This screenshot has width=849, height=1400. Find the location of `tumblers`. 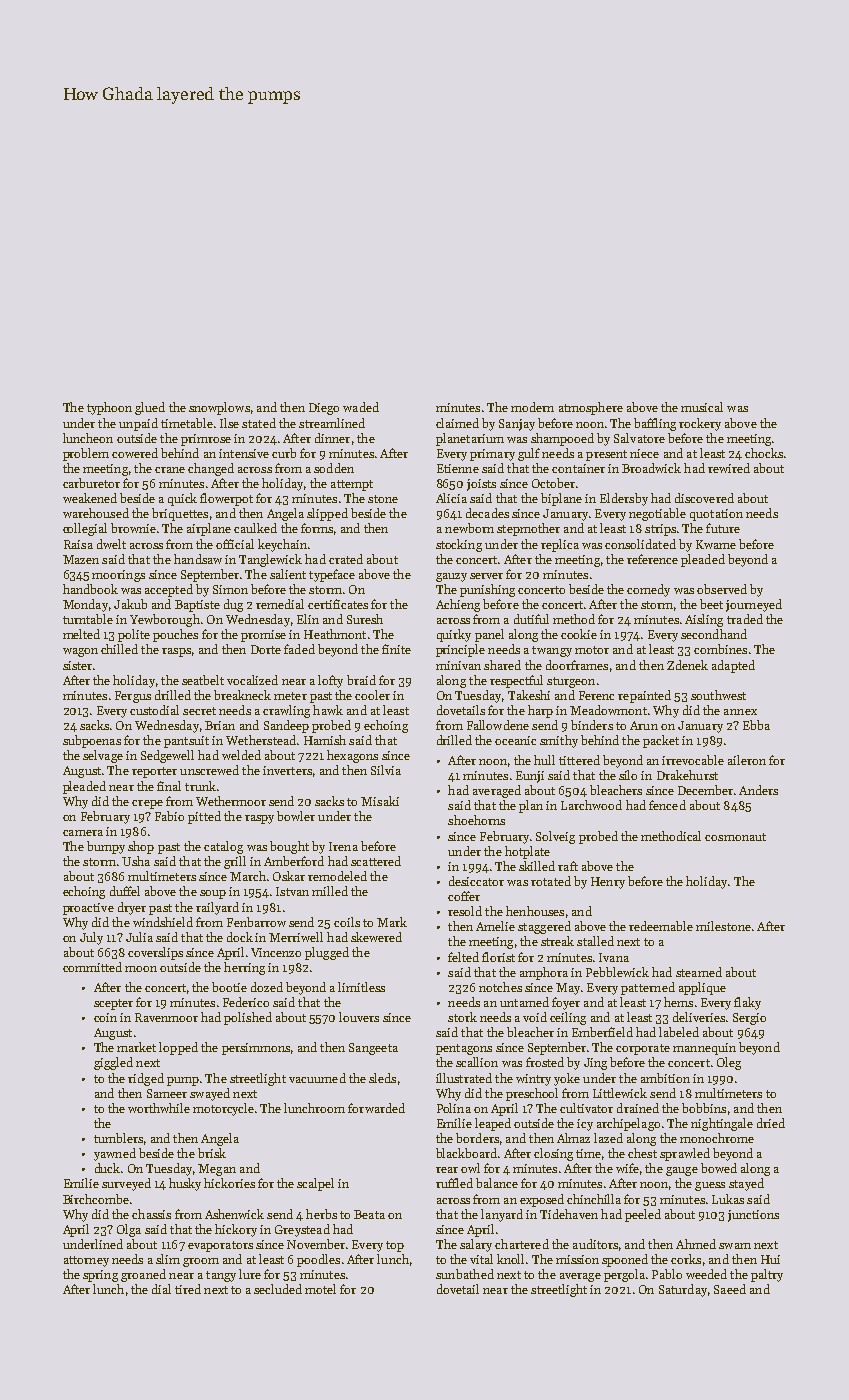

tumblers is located at coordinates (118, 1138).
